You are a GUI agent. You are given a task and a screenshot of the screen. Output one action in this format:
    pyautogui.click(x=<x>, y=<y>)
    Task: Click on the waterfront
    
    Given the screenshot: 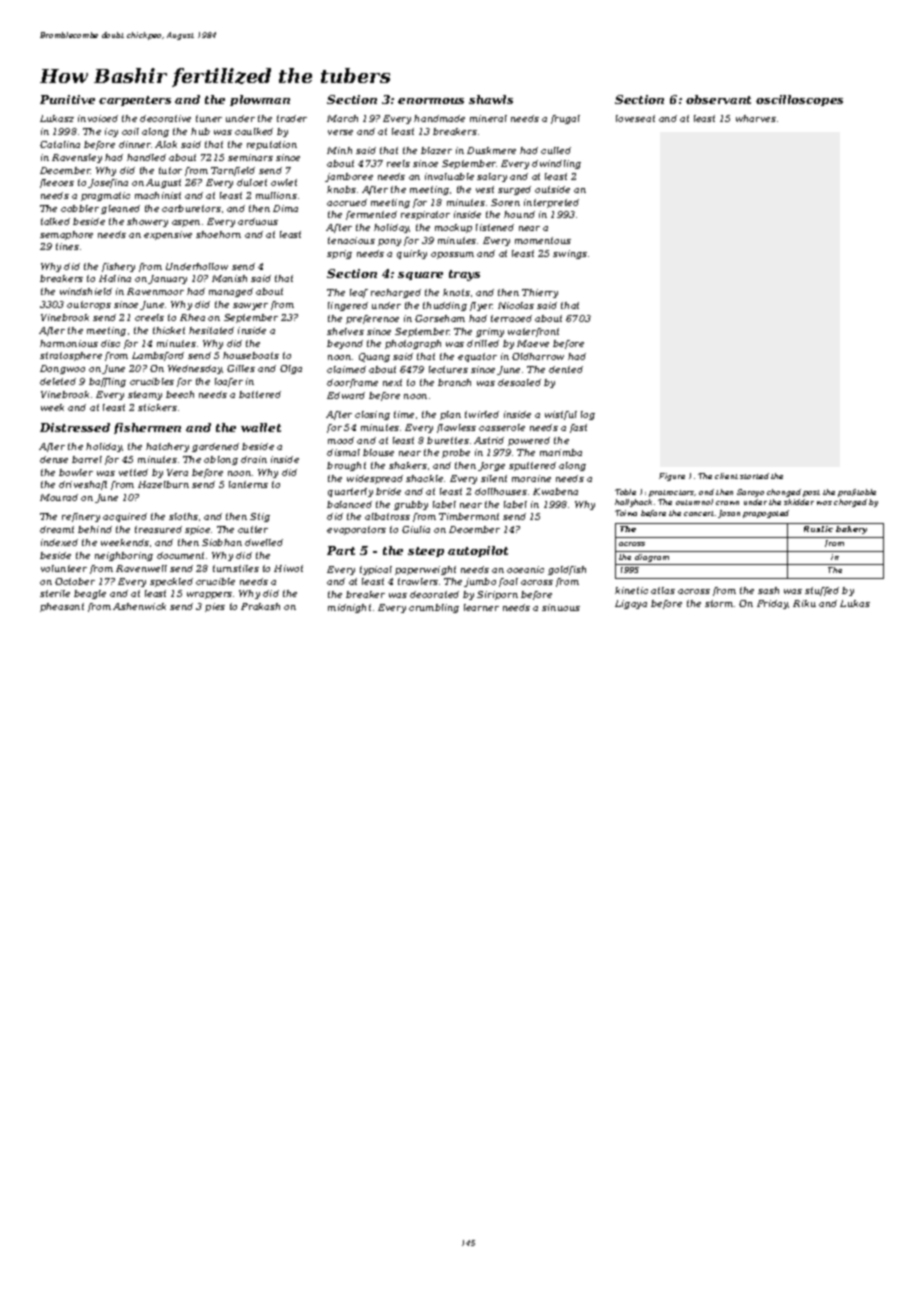 What is the action you would take?
    pyautogui.click(x=533, y=332)
